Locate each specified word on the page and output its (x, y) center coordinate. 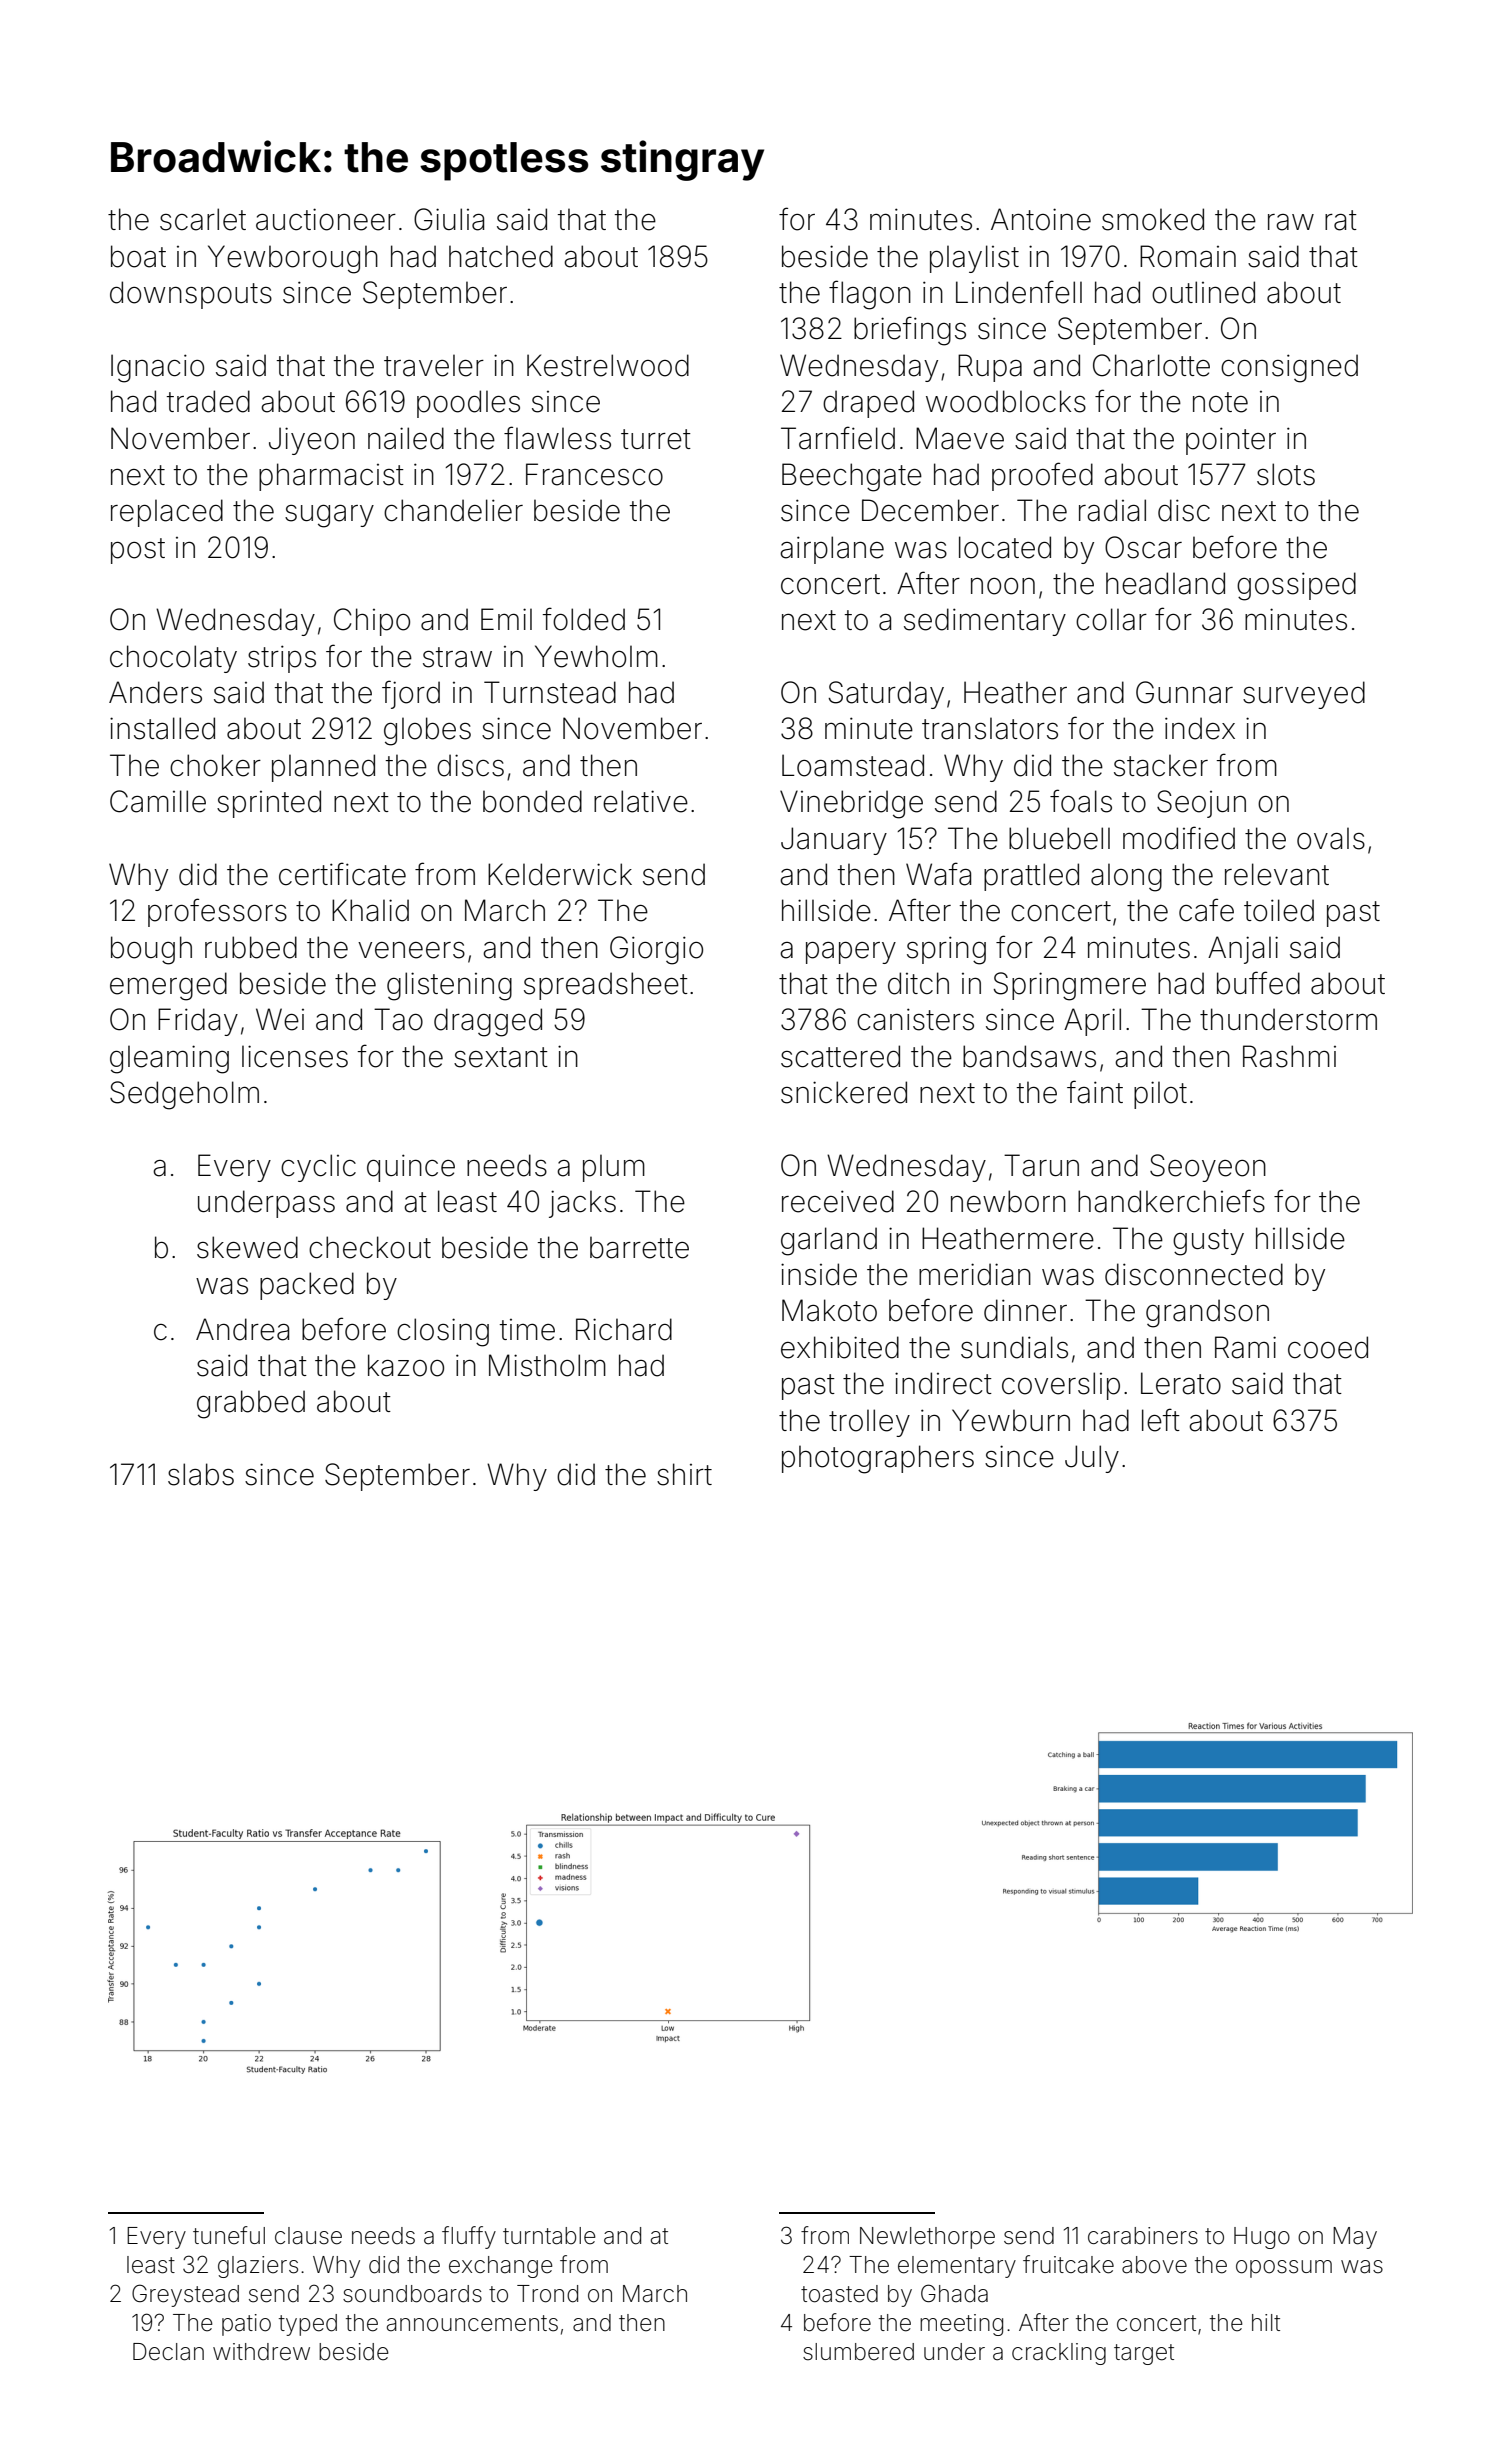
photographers (878, 1459)
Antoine (1041, 219)
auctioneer (326, 219)
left (1161, 1420)
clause (308, 2236)
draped (868, 404)
